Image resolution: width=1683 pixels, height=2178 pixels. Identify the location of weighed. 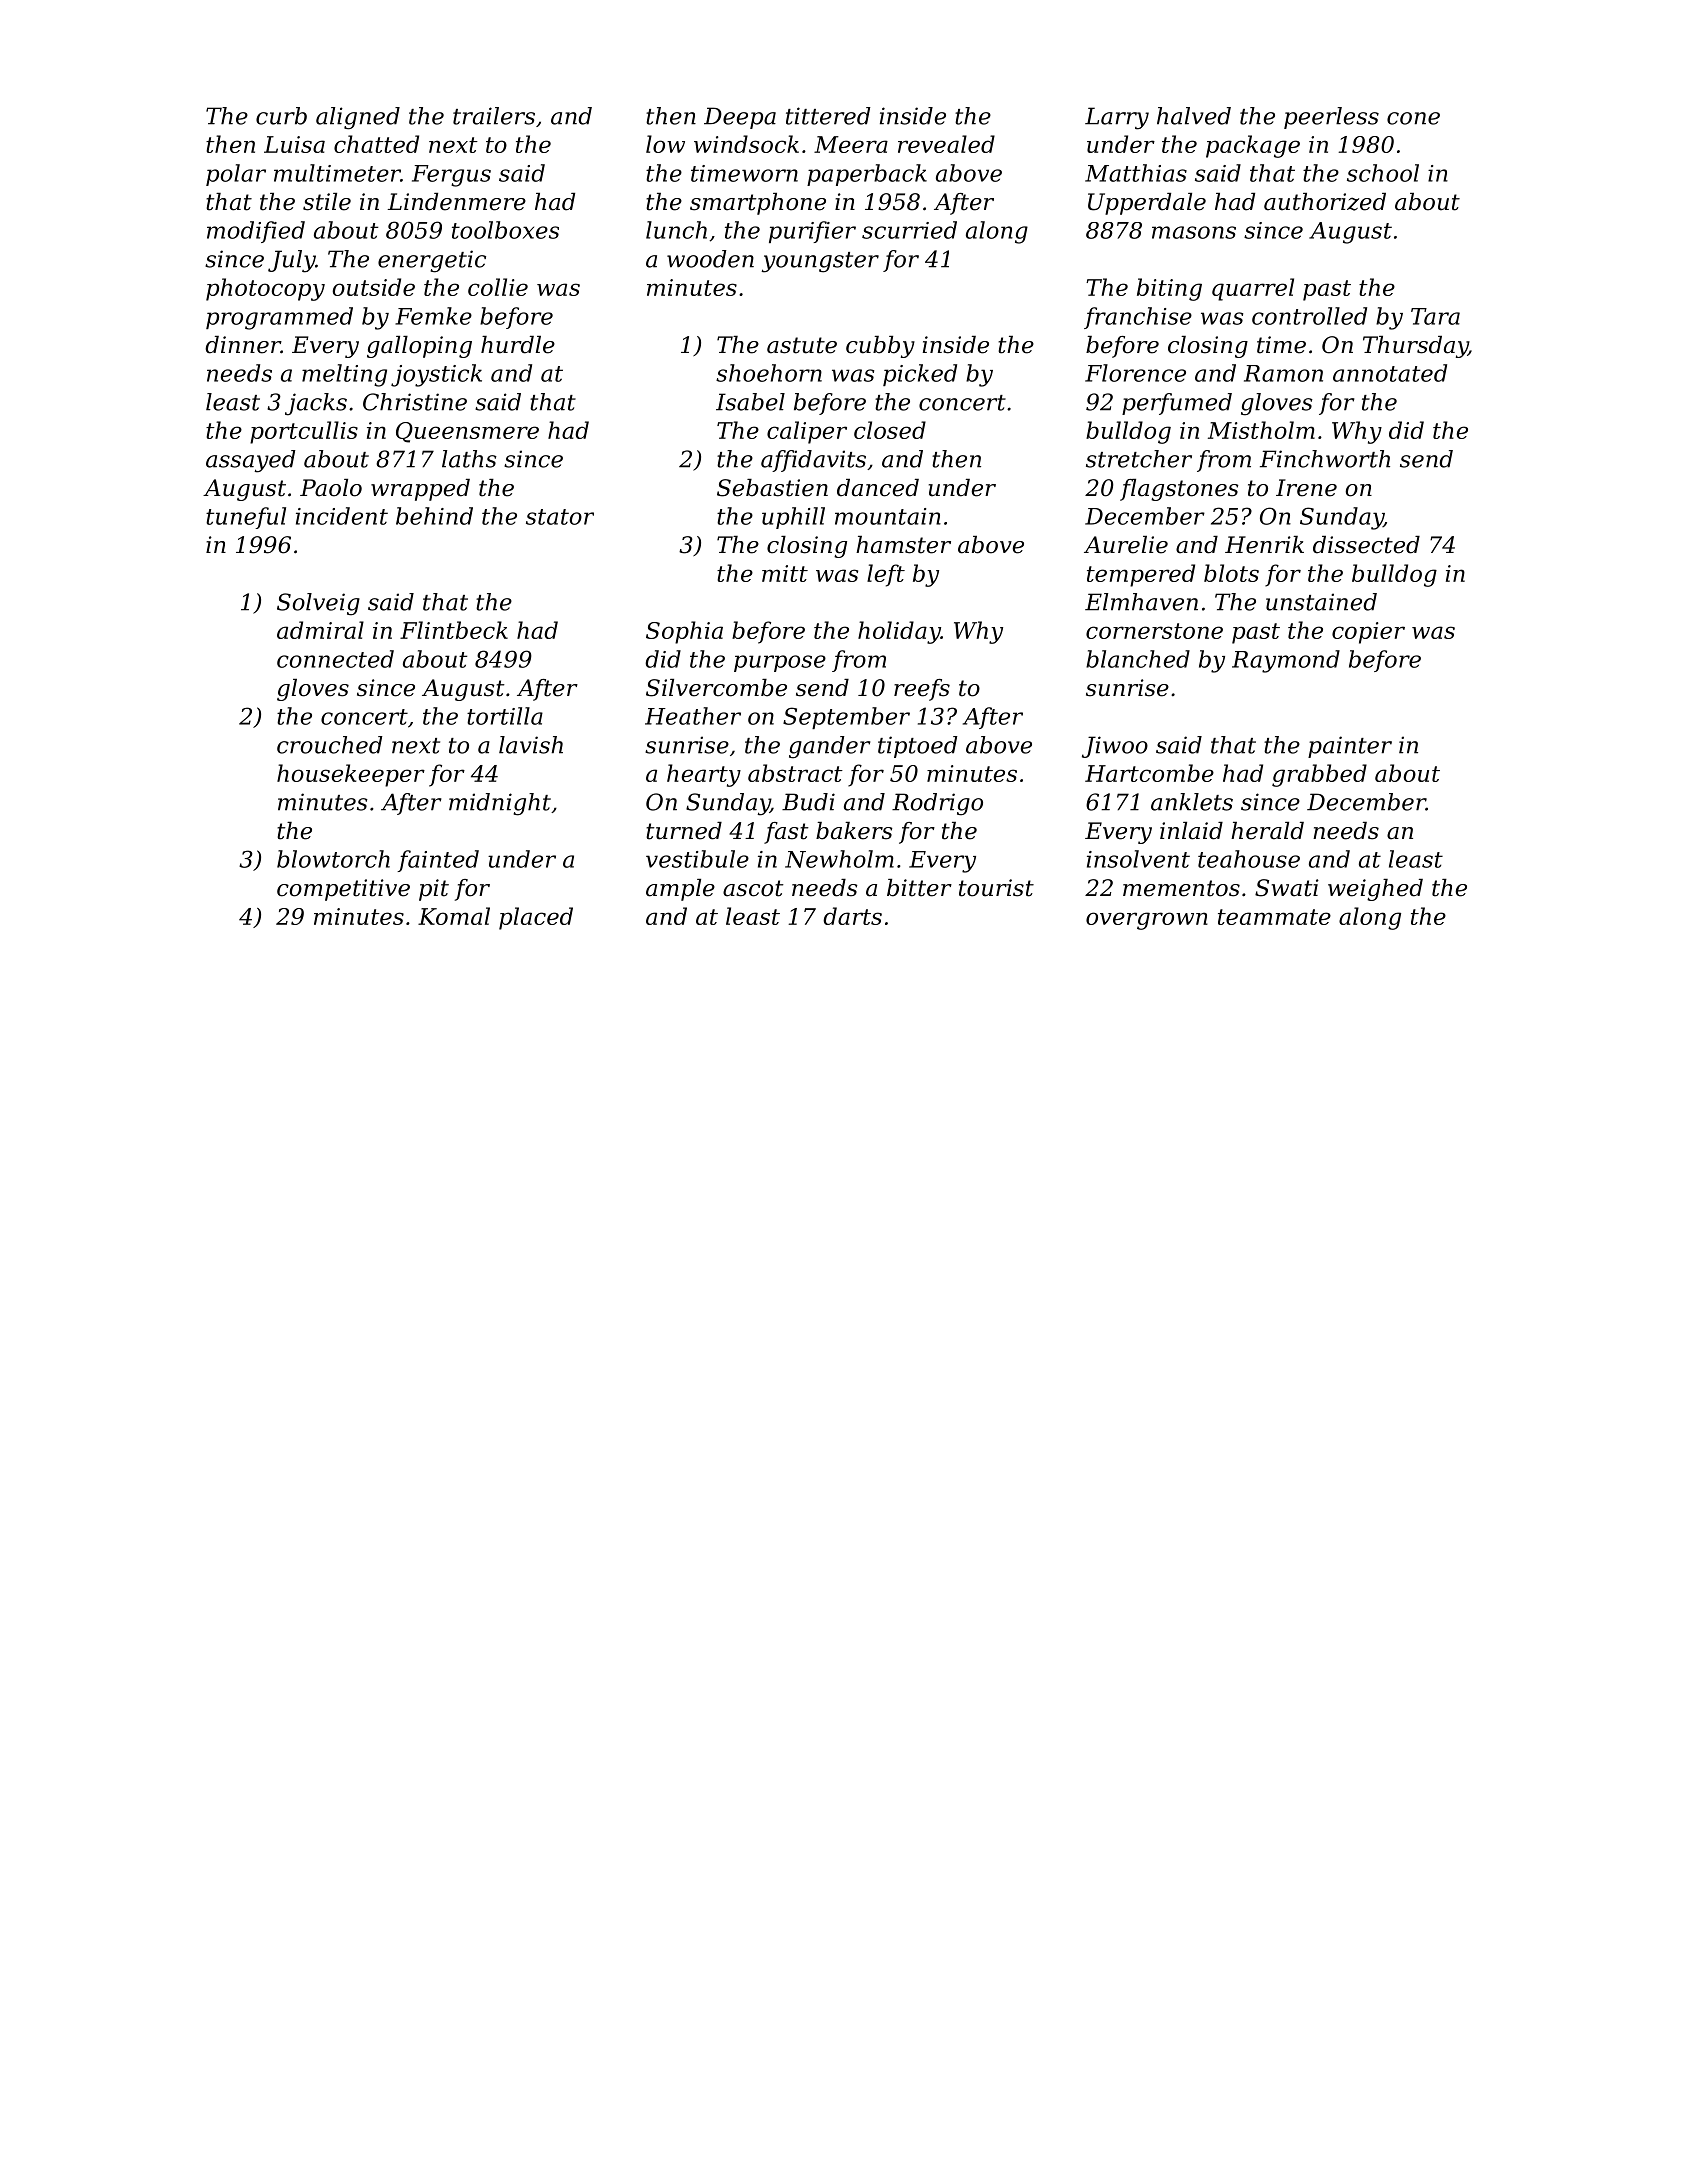
(1375, 890).
